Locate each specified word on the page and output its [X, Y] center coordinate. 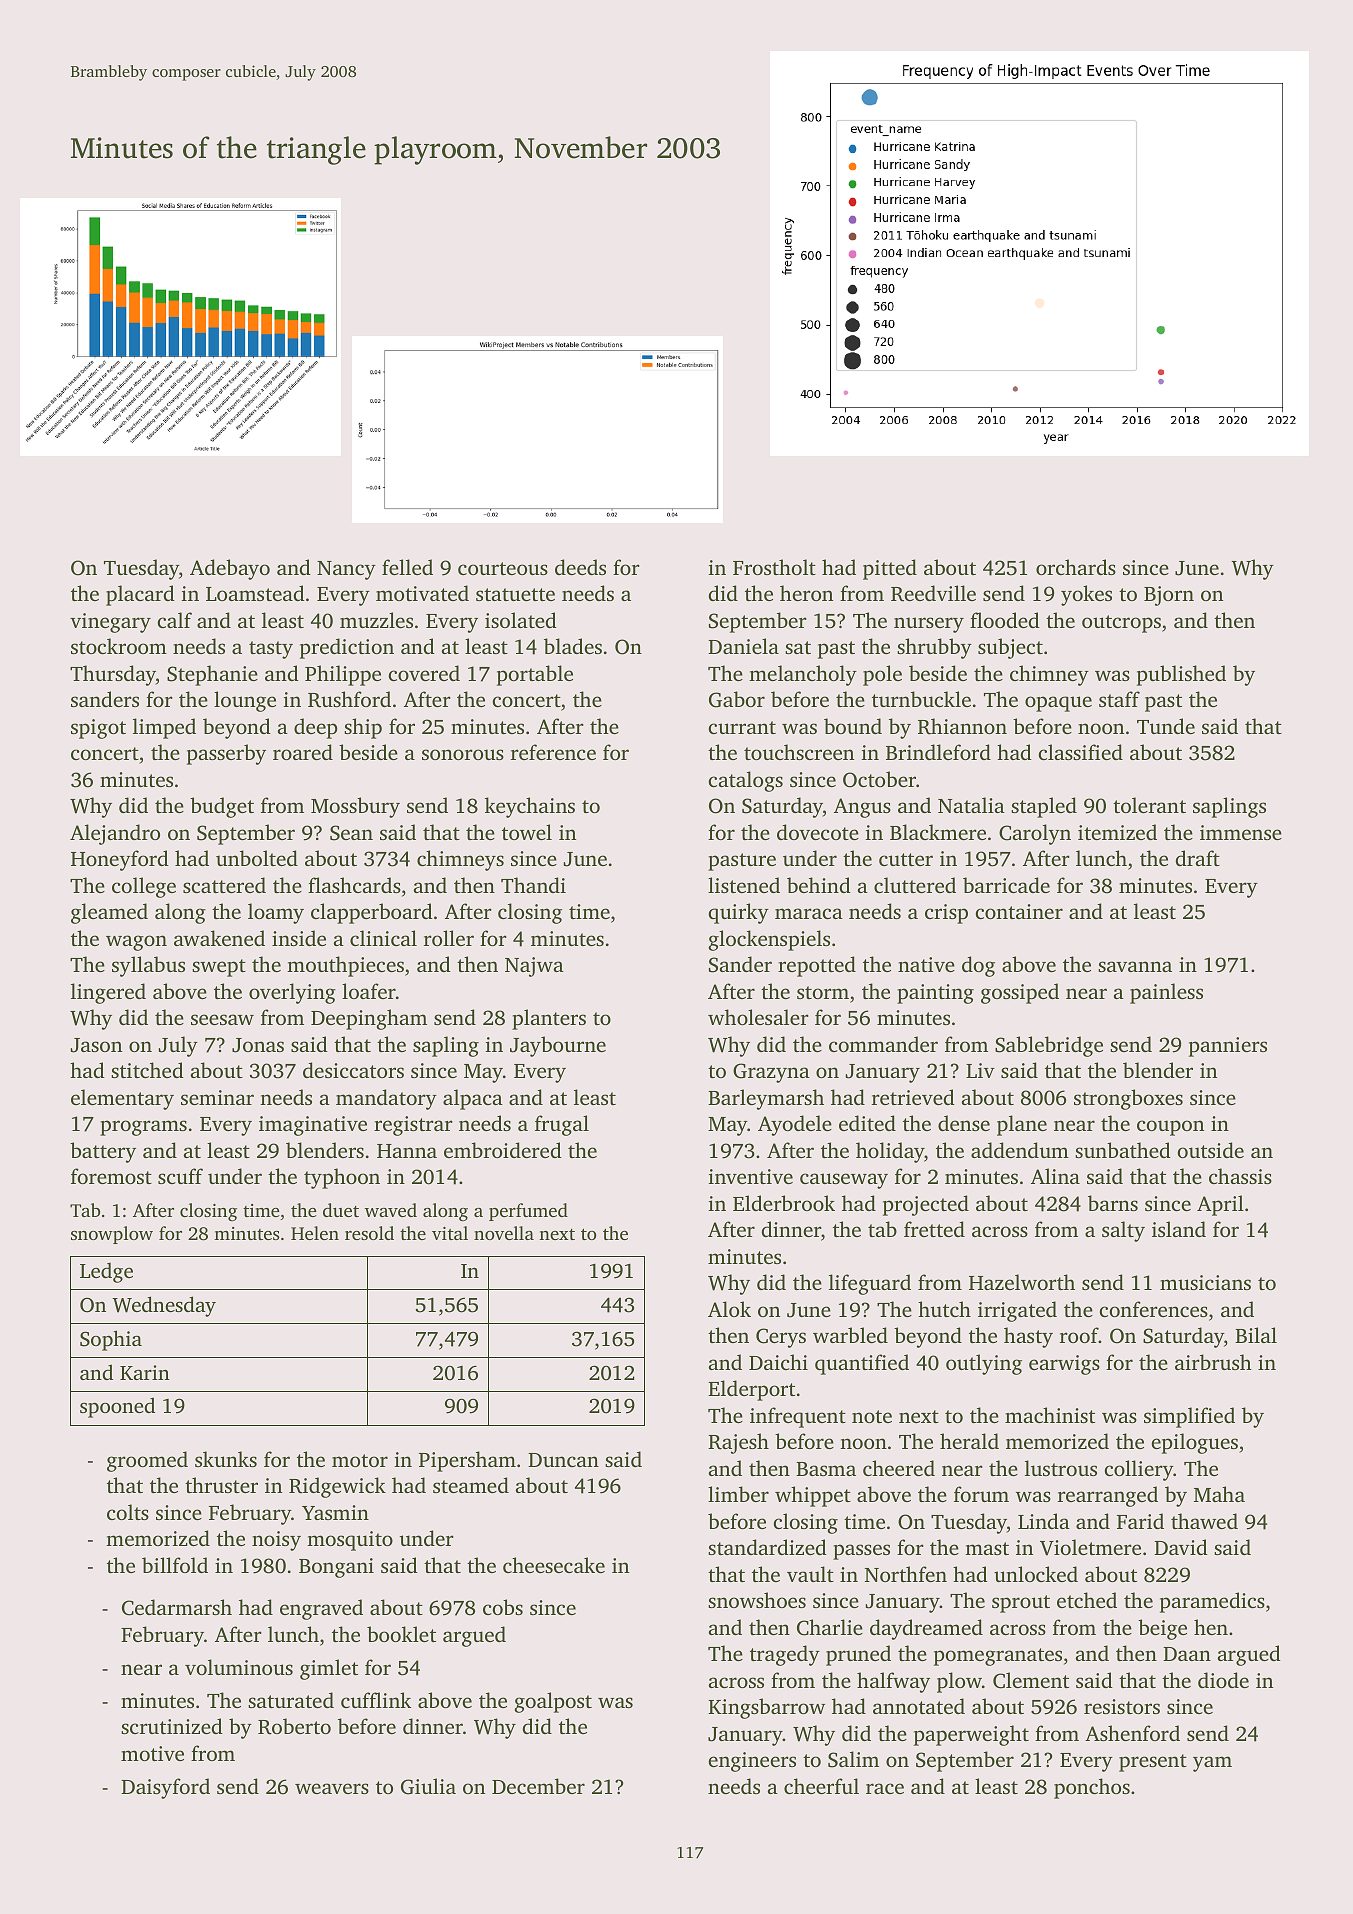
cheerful [821, 1786]
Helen [315, 1233]
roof [1079, 1335]
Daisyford [165, 1788]
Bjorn [1169, 596]
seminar [217, 1097]
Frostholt [774, 567]
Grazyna [771, 1073]
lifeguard [870, 1284]
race [885, 1788]
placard [140, 595]
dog [978, 966]
